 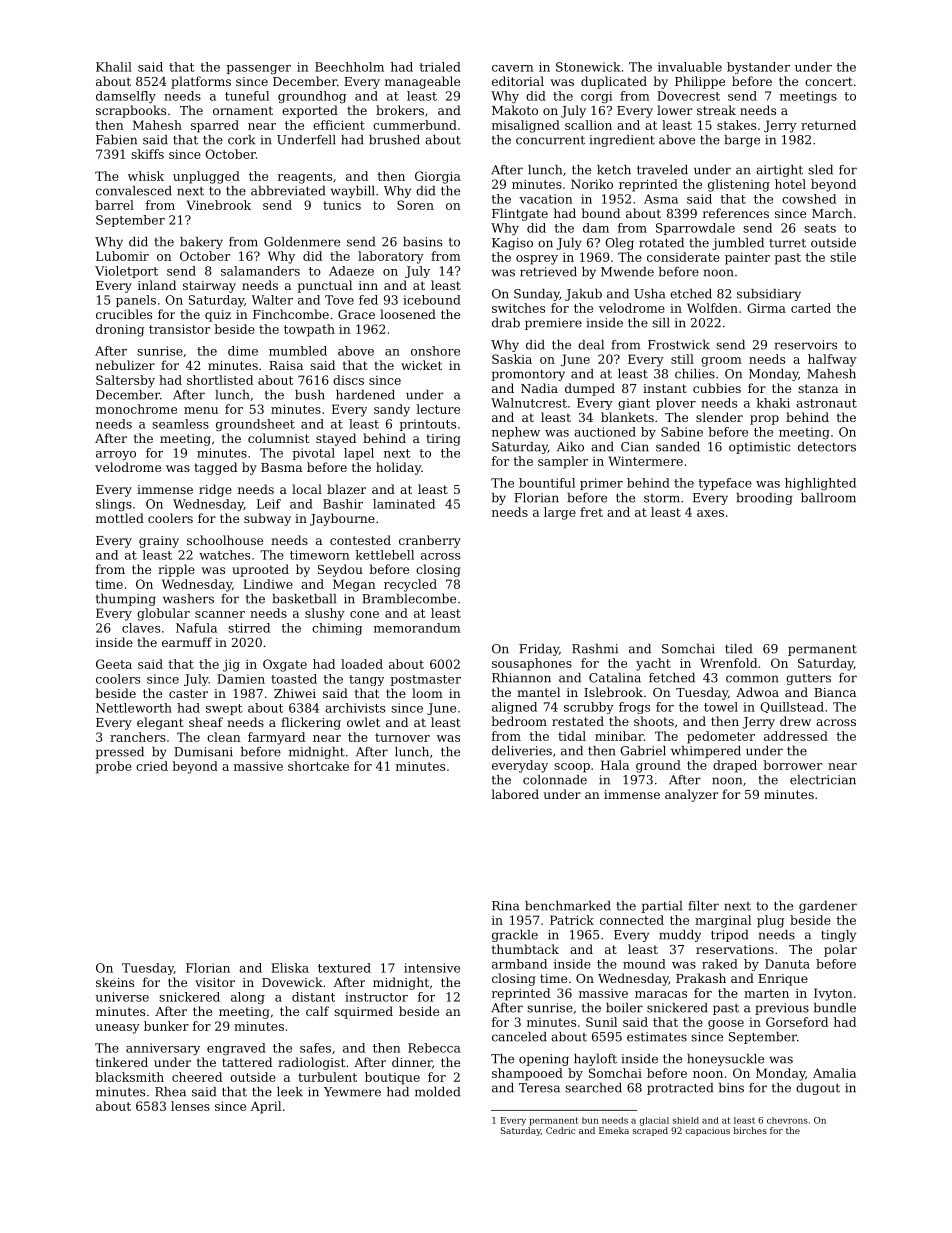 What do you see at coordinates (409, 599) in the screenshot?
I see `Bramblecombe` at bounding box center [409, 599].
